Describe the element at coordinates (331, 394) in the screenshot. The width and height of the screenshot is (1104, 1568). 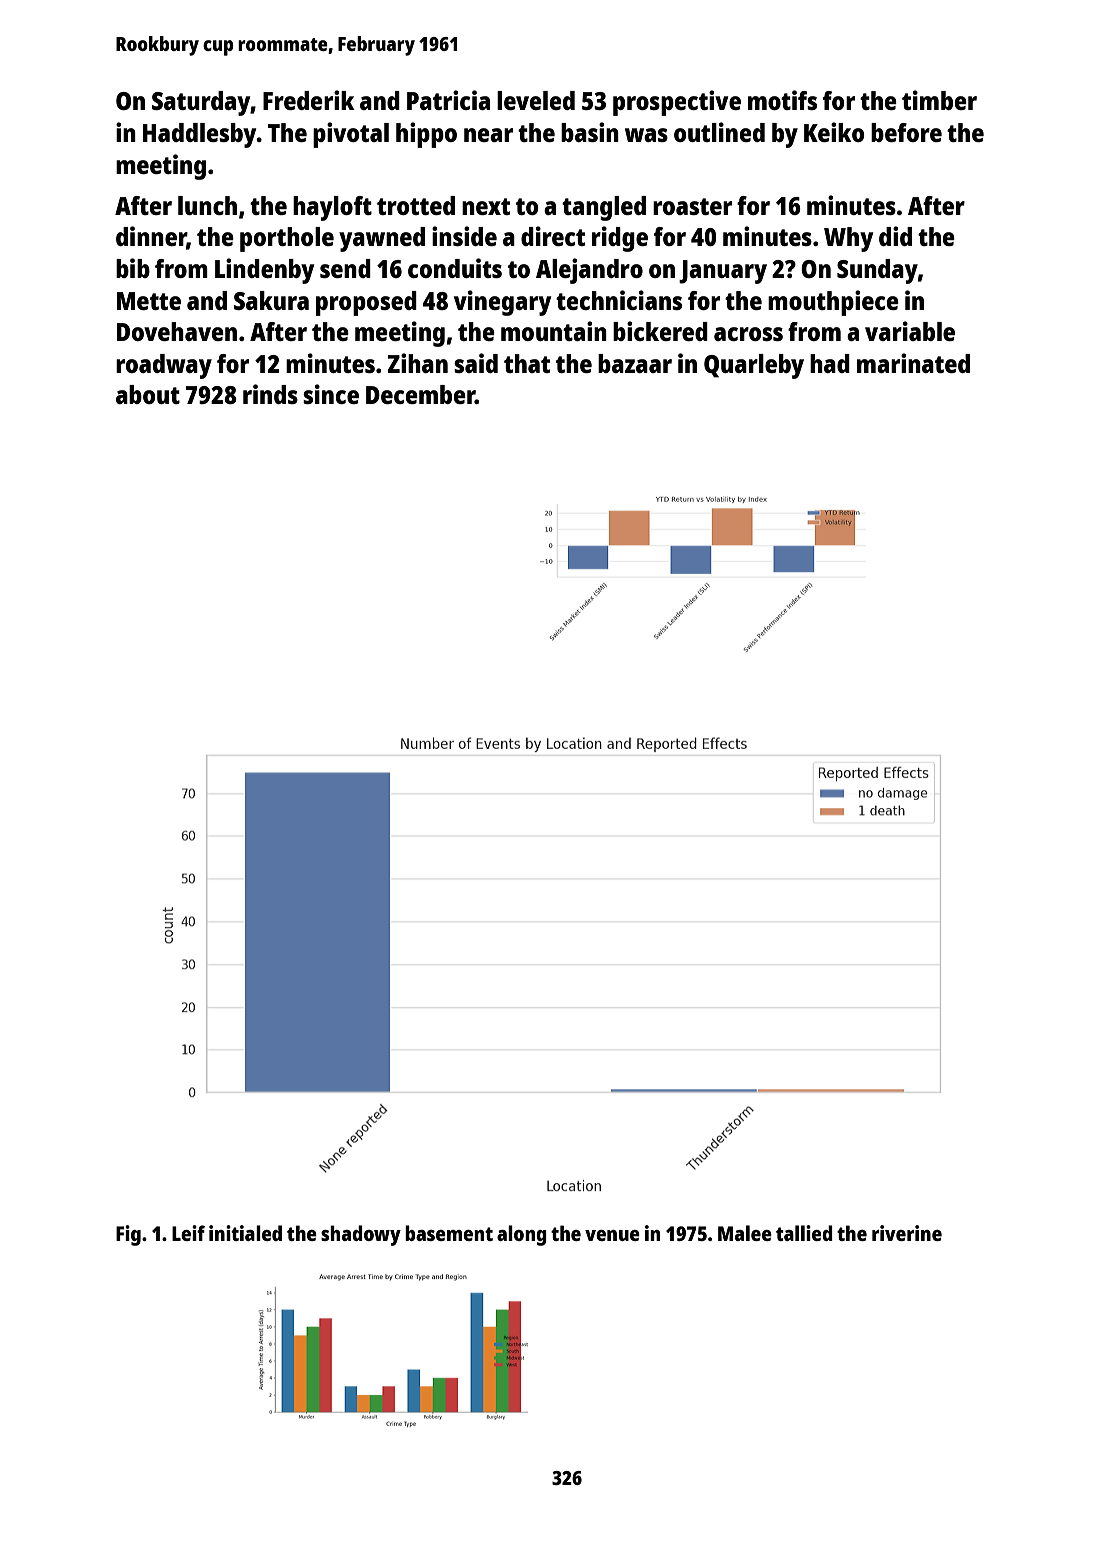
I see `since` at that location.
